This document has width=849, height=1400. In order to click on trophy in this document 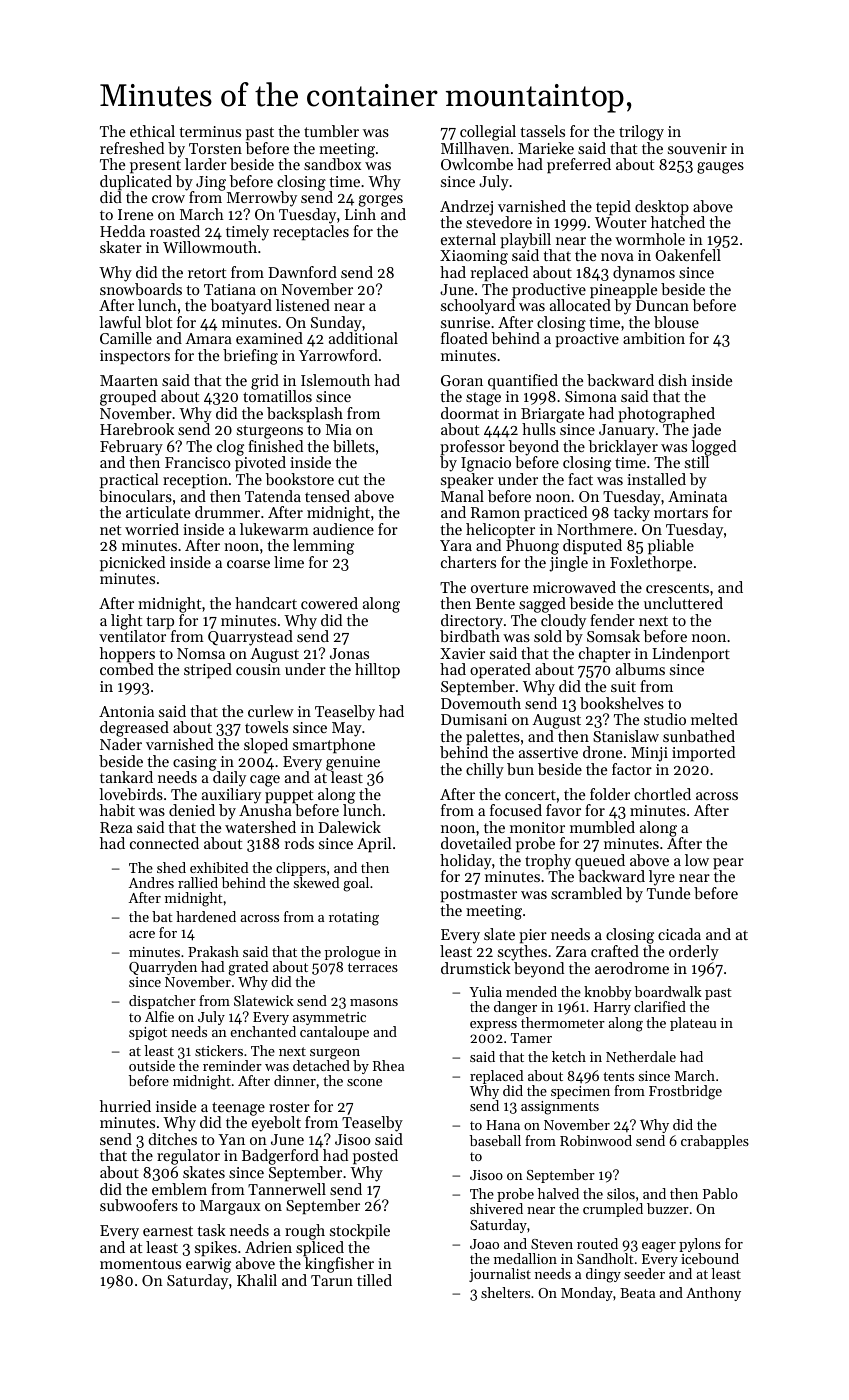, I will do `click(548, 862)`.
